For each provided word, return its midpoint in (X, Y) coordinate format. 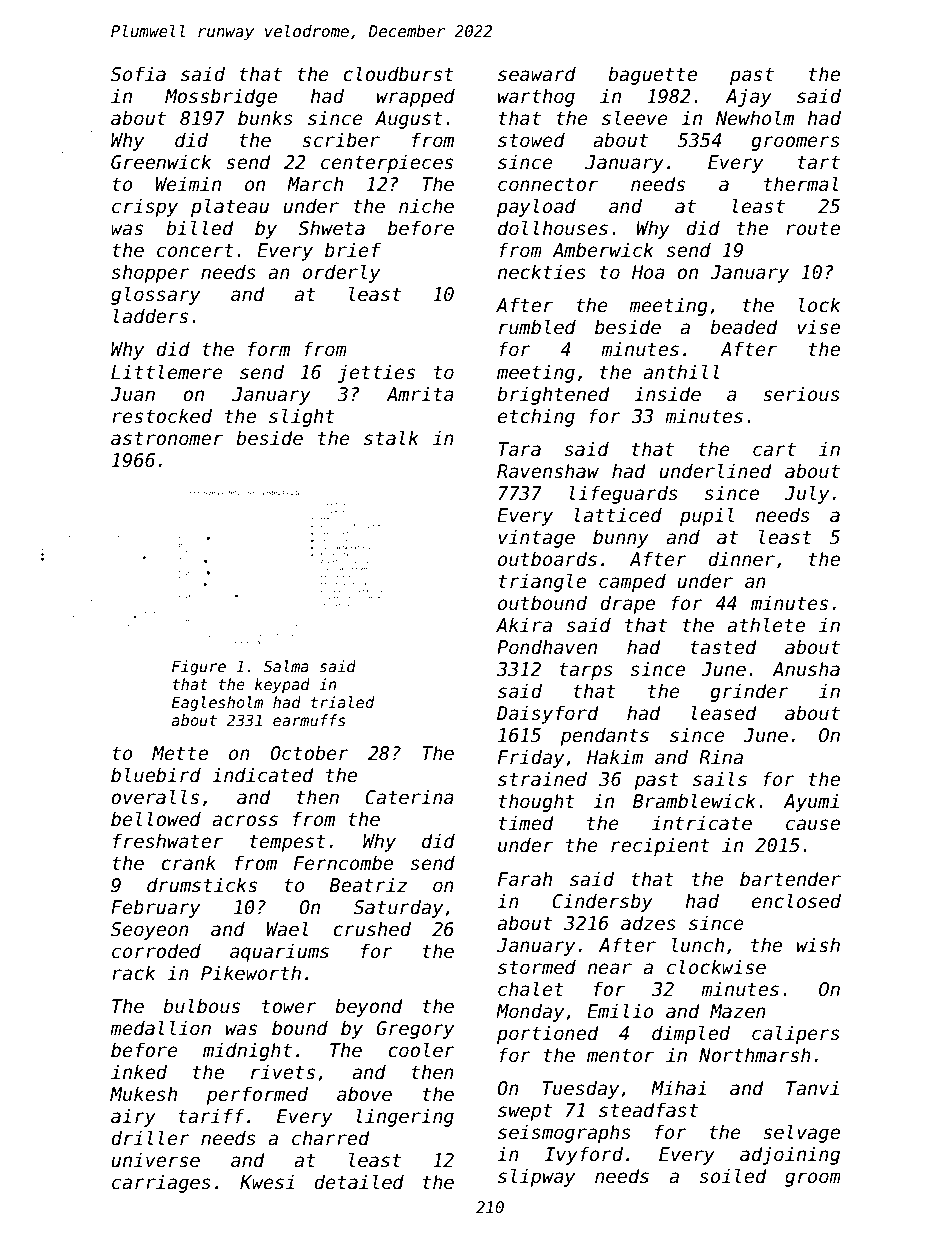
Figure (199, 667)
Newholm (755, 118)
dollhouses (553, 228)
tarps (586, 671)
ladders (150, 316)
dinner (741, 559)
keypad (282, 685)
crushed (372, 929)
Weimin (188, 184)
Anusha (806, 669)
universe (155, 1160)
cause (813, 825)
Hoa (648, 272)
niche (426, 206)
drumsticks (202, 885)
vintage (536, 538)
